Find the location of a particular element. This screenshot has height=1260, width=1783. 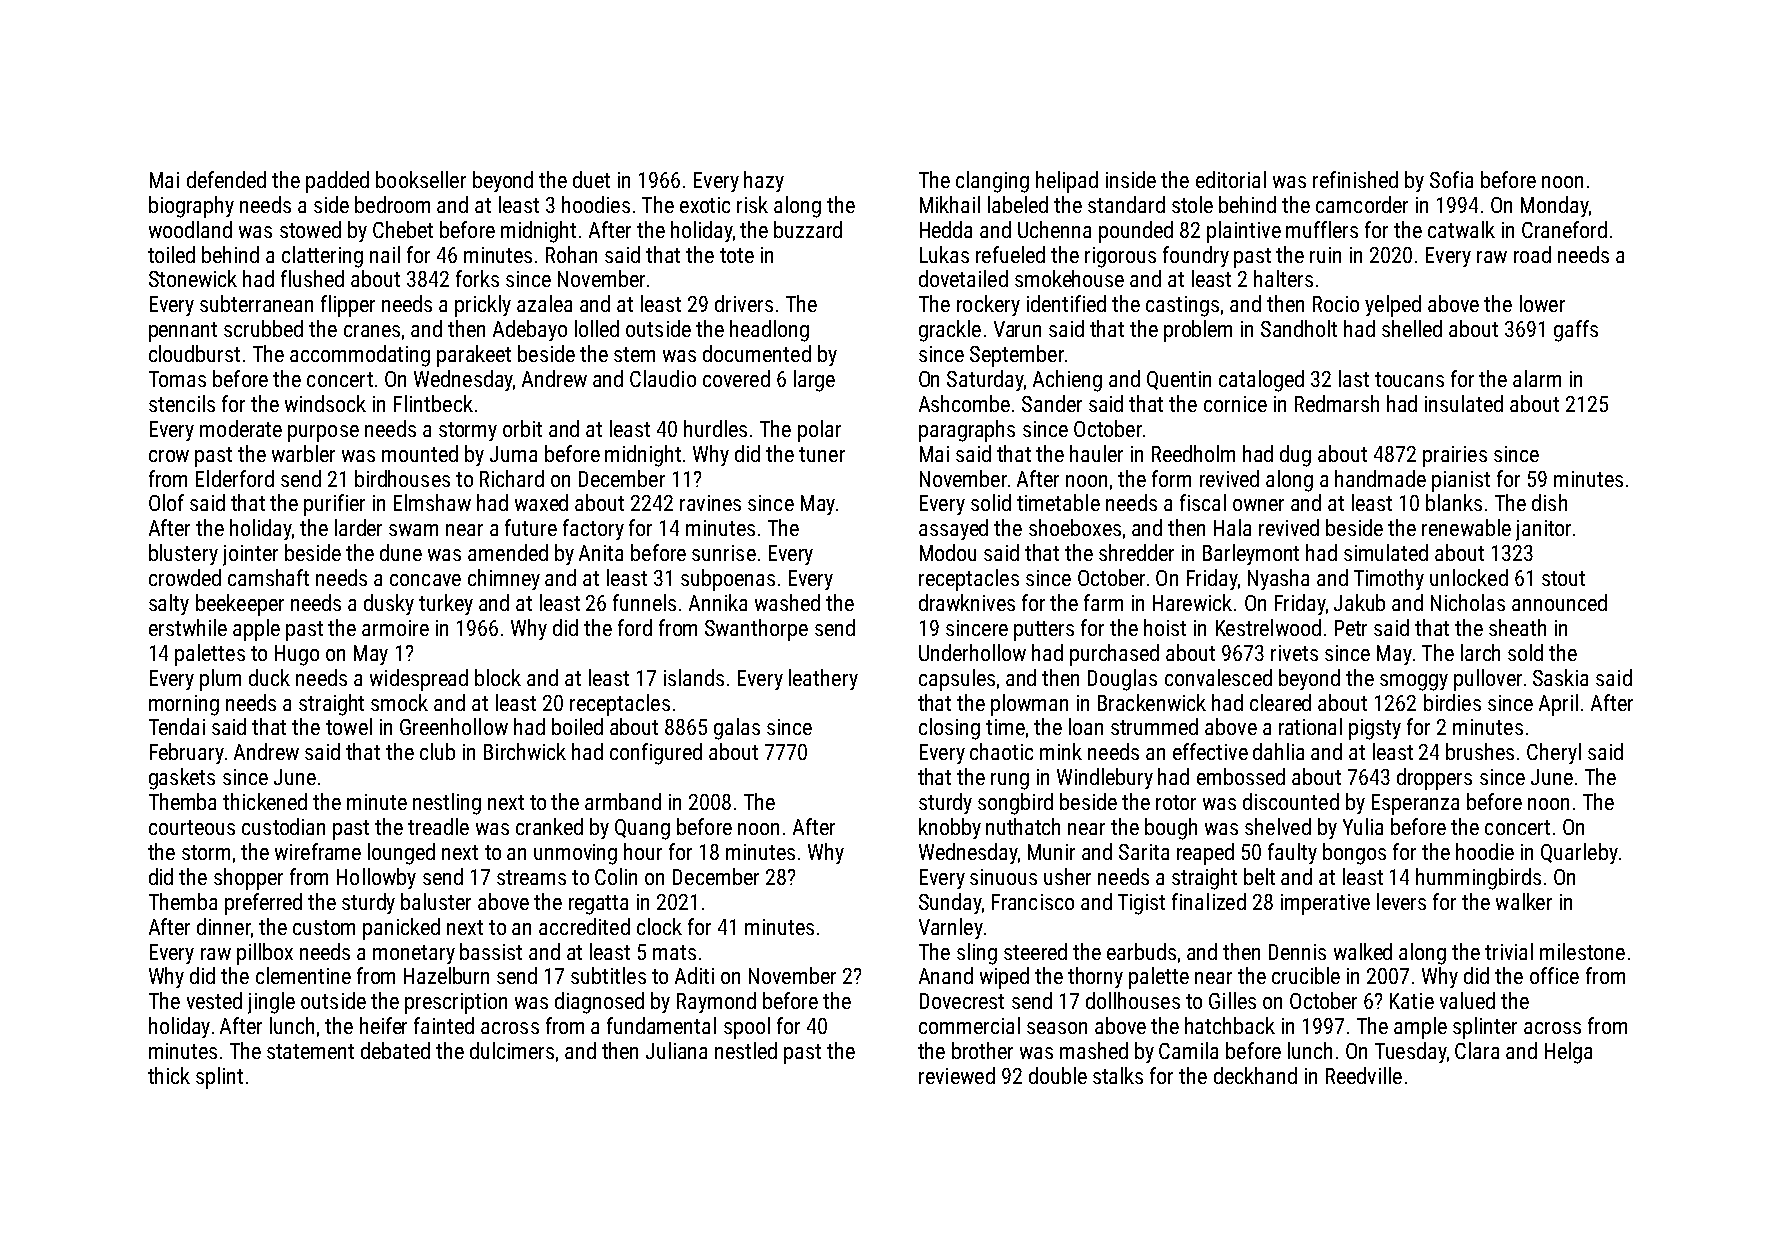

hazy is located at coordinates (764, 181).
